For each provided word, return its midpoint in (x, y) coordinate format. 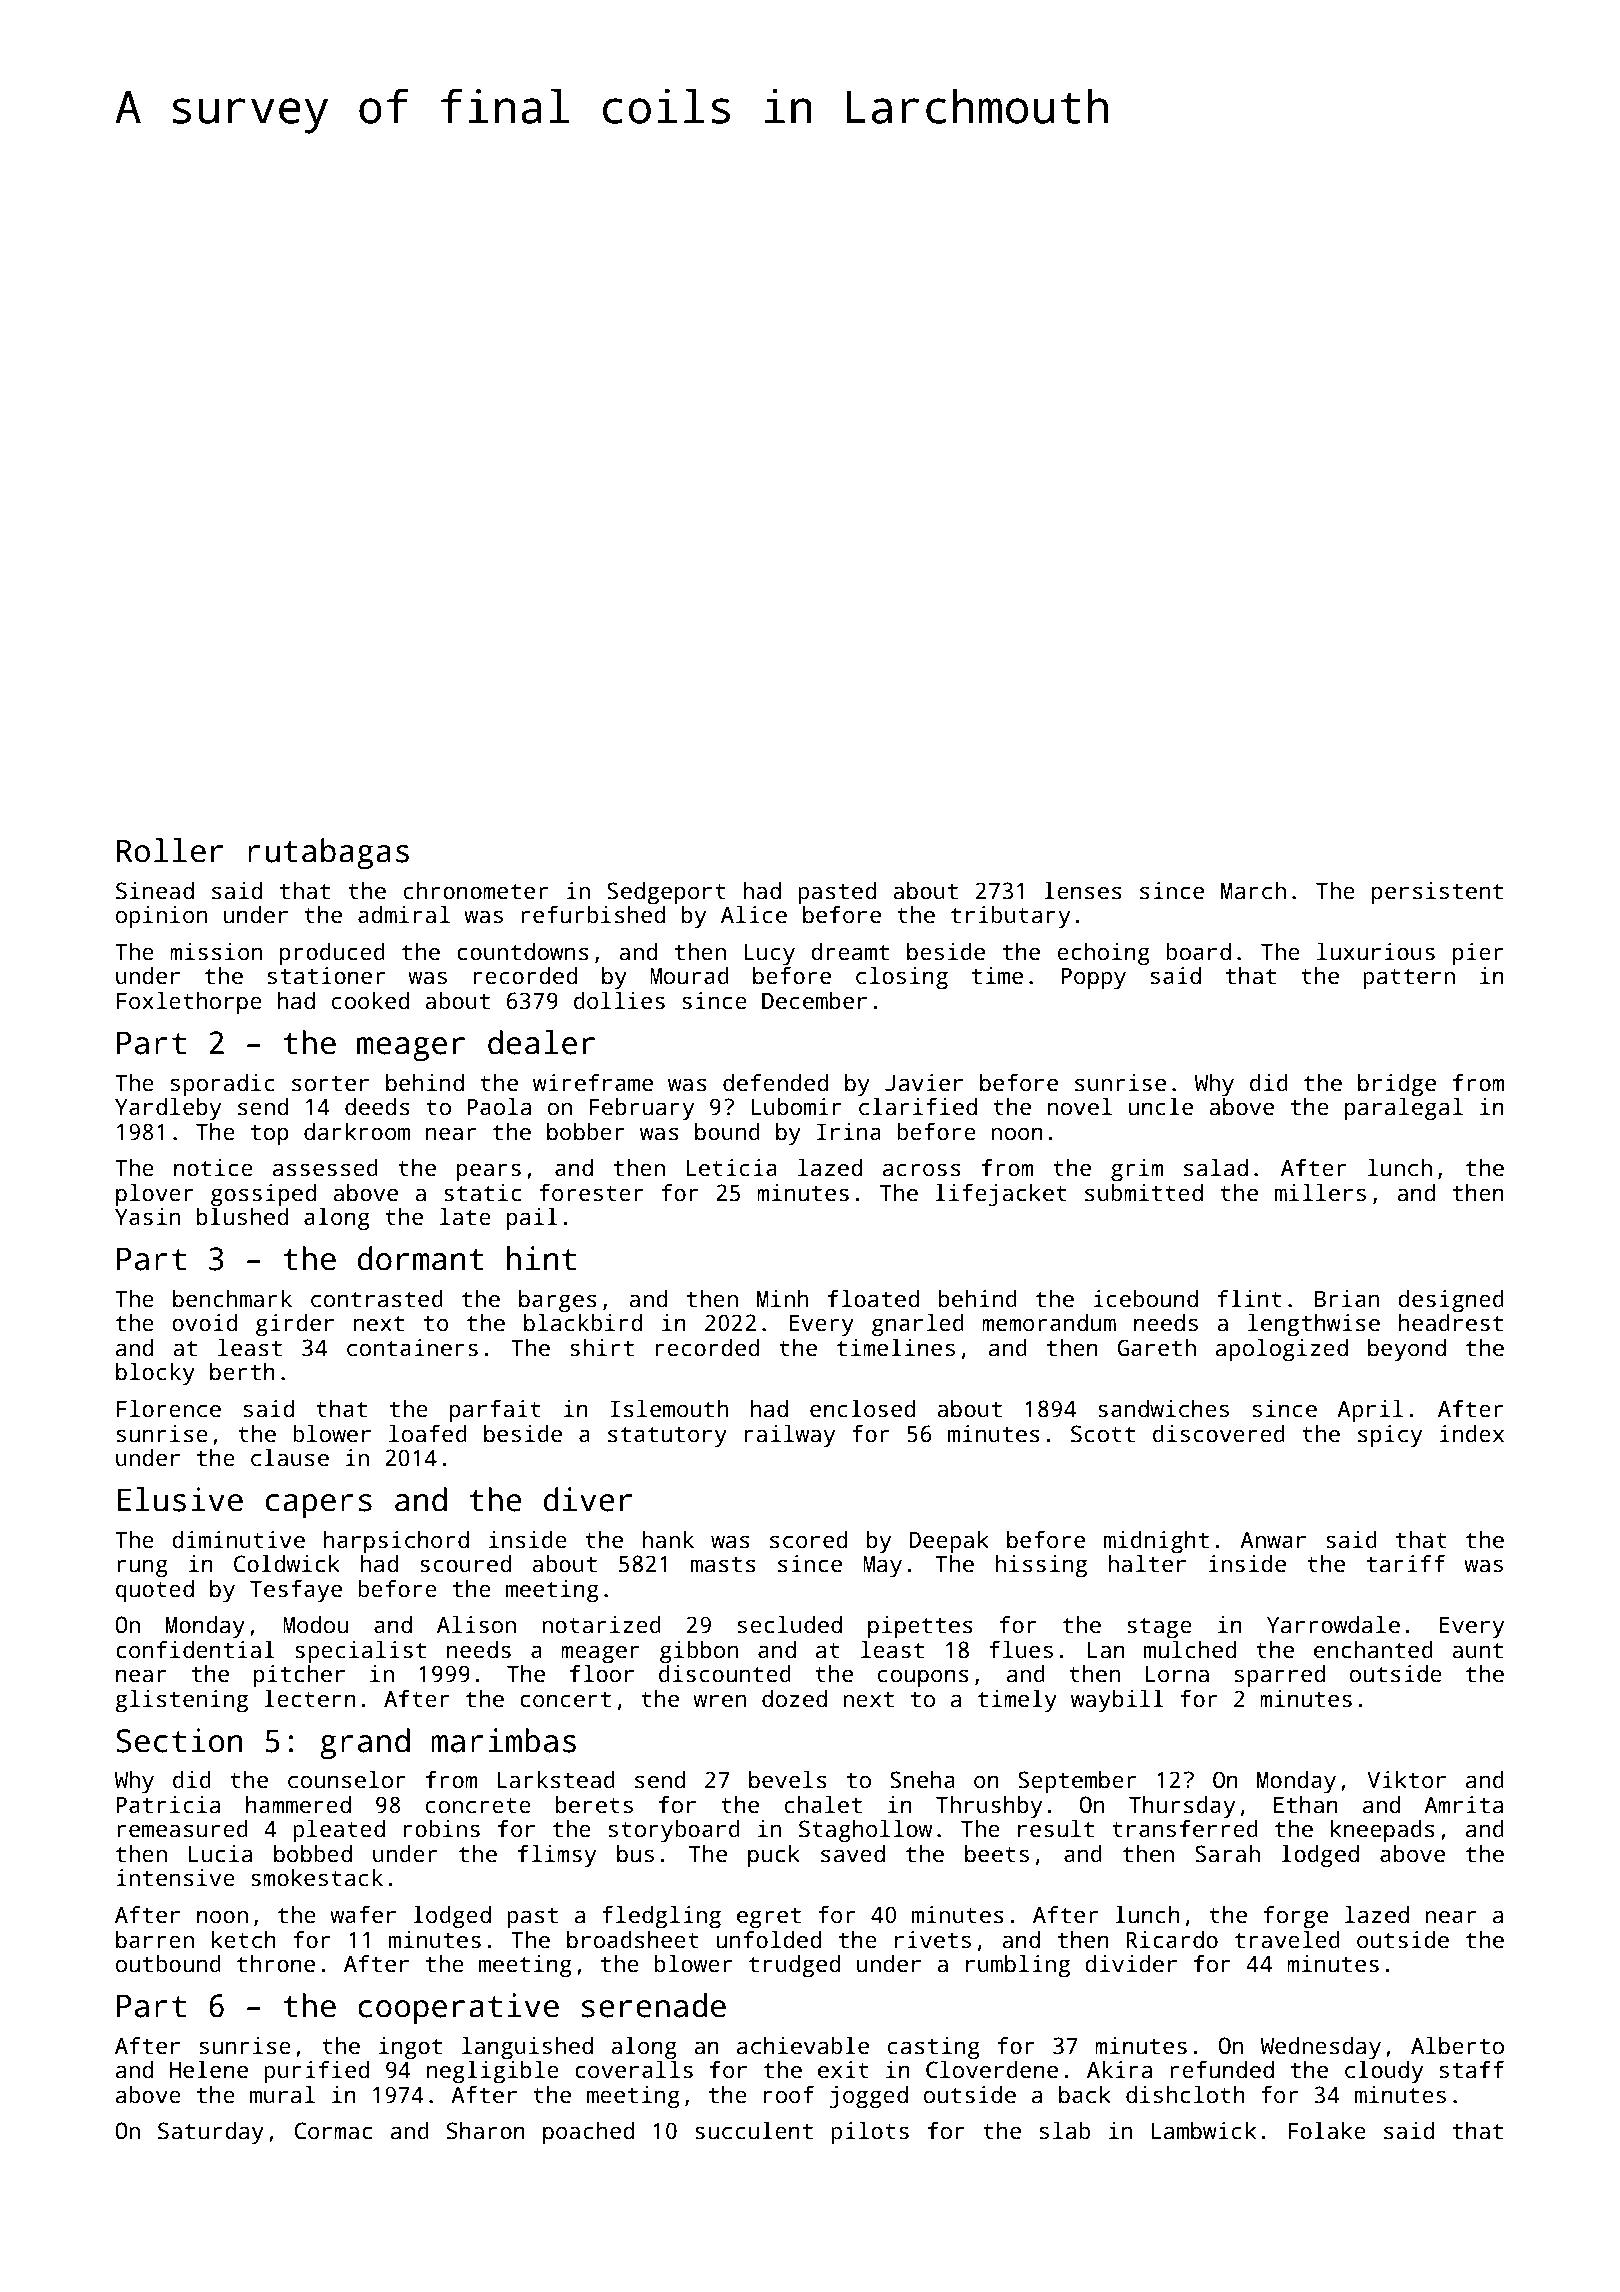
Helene (209, 2070)
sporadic (223, 1085)
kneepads (1383, 1831)
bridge (1397, 1085)
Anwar (1273, 1540)
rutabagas (328, 854)
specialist (360, 1652)
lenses (1083, 891)
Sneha (922, 1780)
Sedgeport (666, 893)
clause (290, 1458)
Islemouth (669, 1409)
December (814, 1001)
